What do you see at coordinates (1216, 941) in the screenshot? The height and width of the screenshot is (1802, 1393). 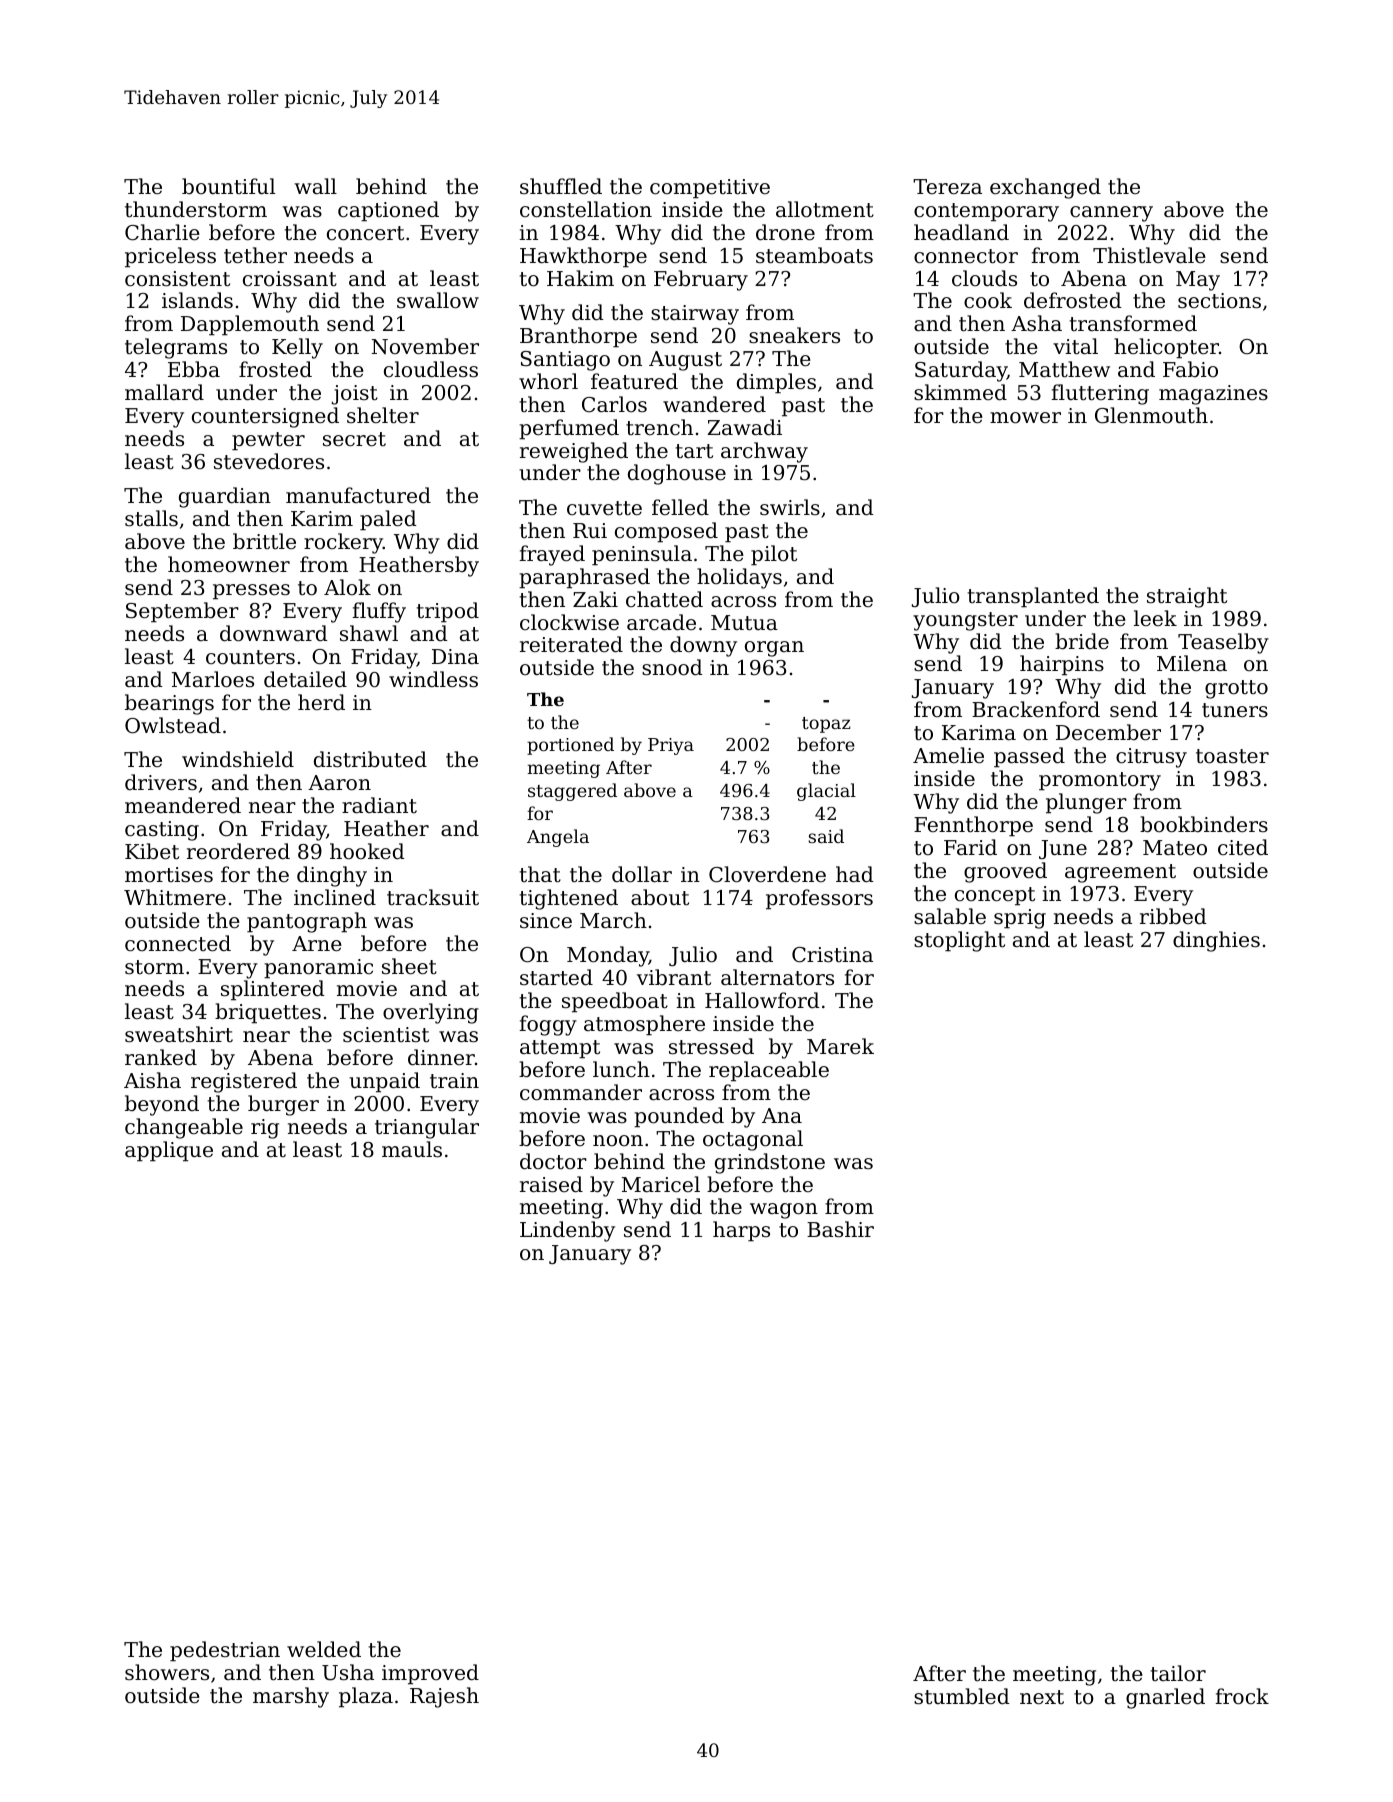 I see `dinghies` at bounding box center [1216, 941].
